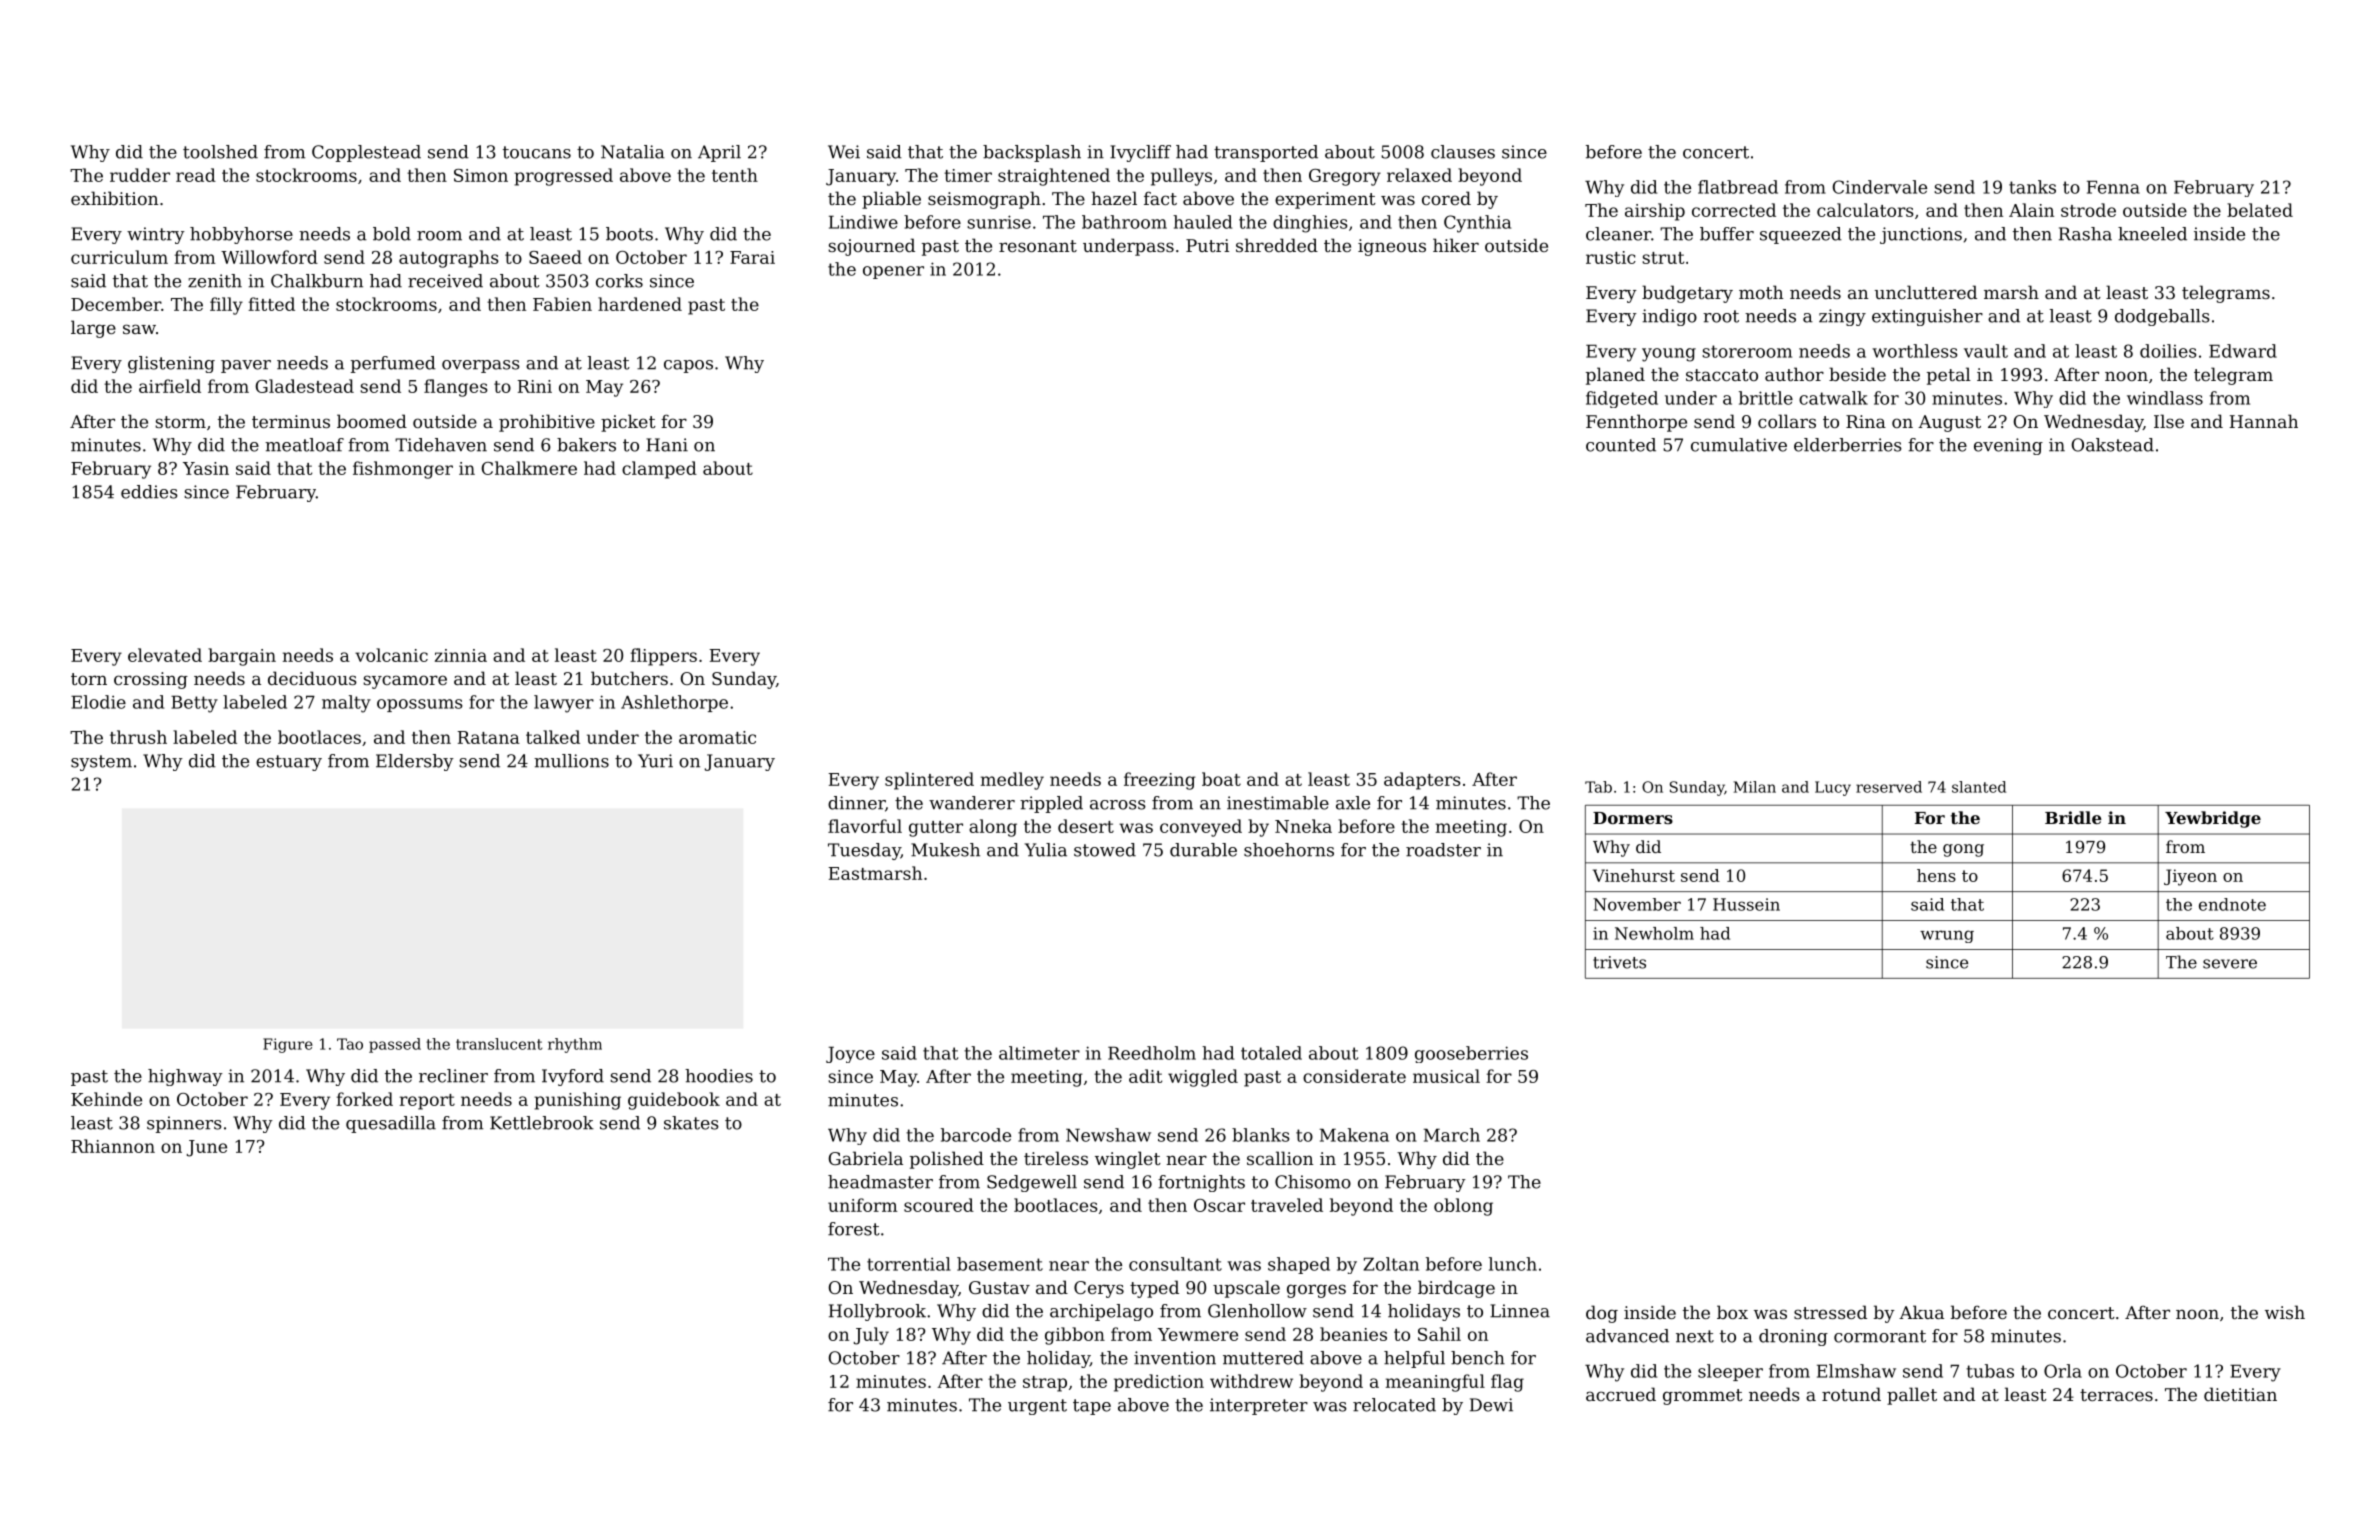 Image resolution: width=2380 pixels, height=1540 pixels. Describe the element at coordinates (1446, 198) in the screenshot. I see `cored` at that location.
